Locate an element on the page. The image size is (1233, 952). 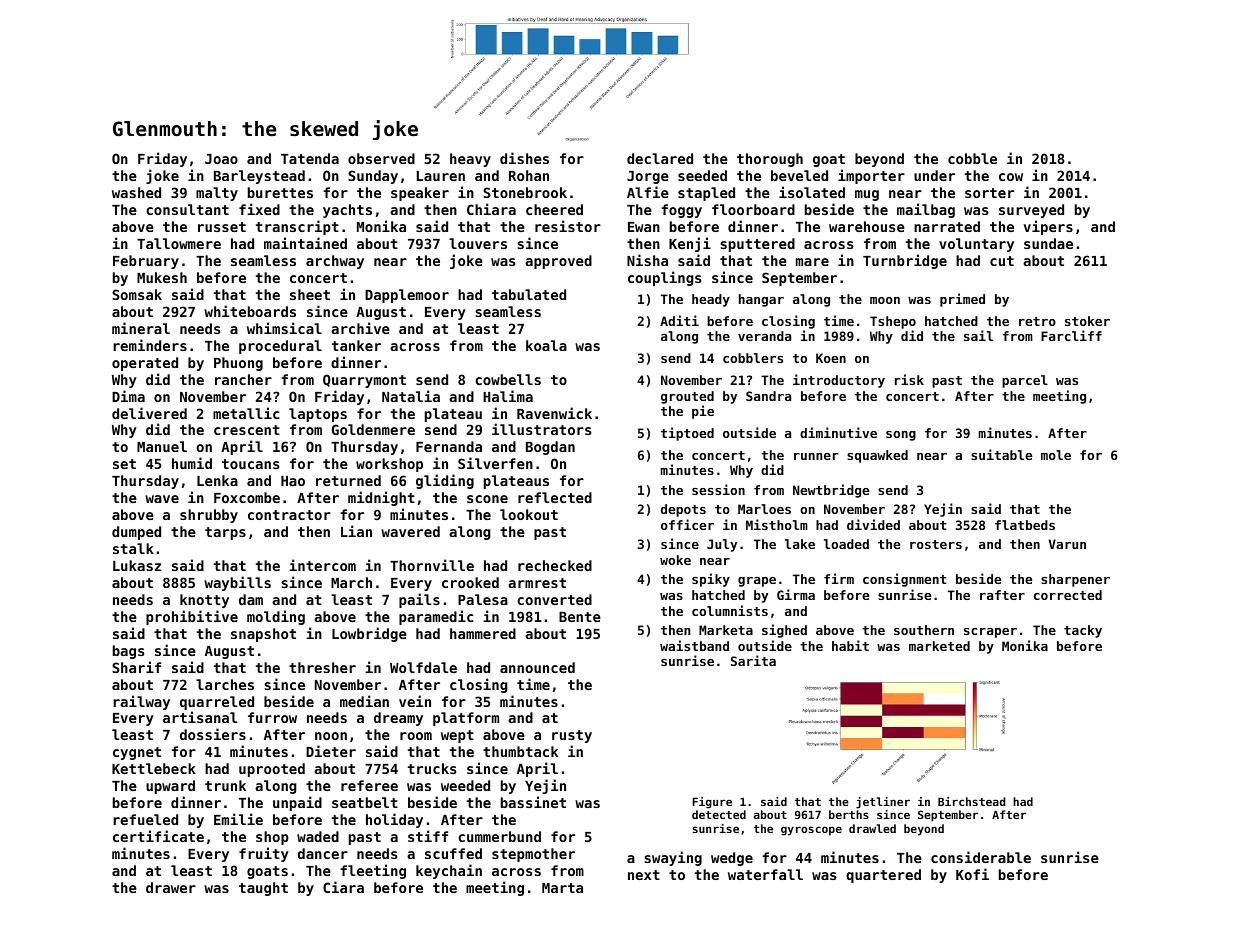
Somsak is located at coordinates (137, 294).
